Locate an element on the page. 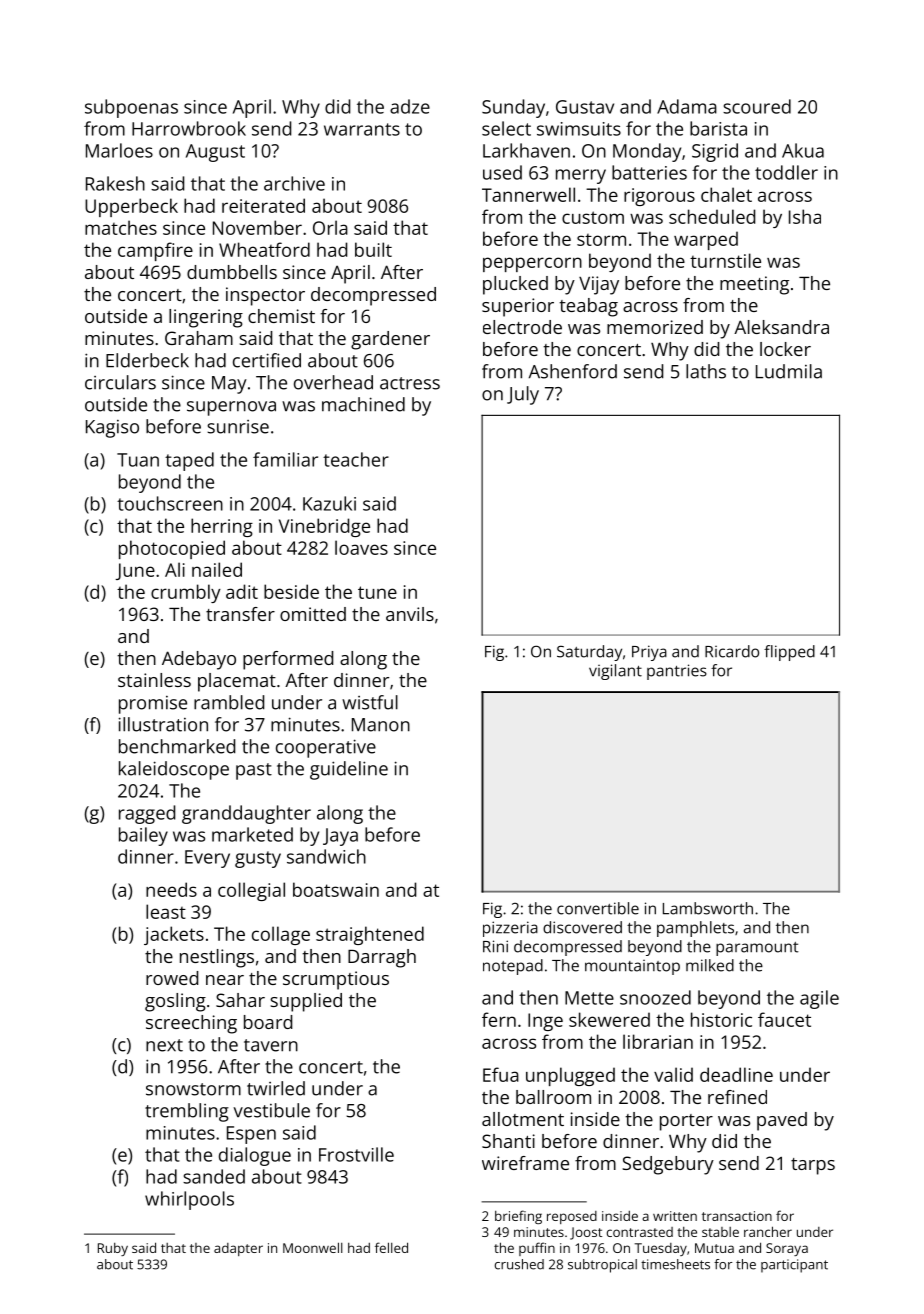 The height and width of the document is (1314, 924). Sunday is located at coordinates (513, 108).
